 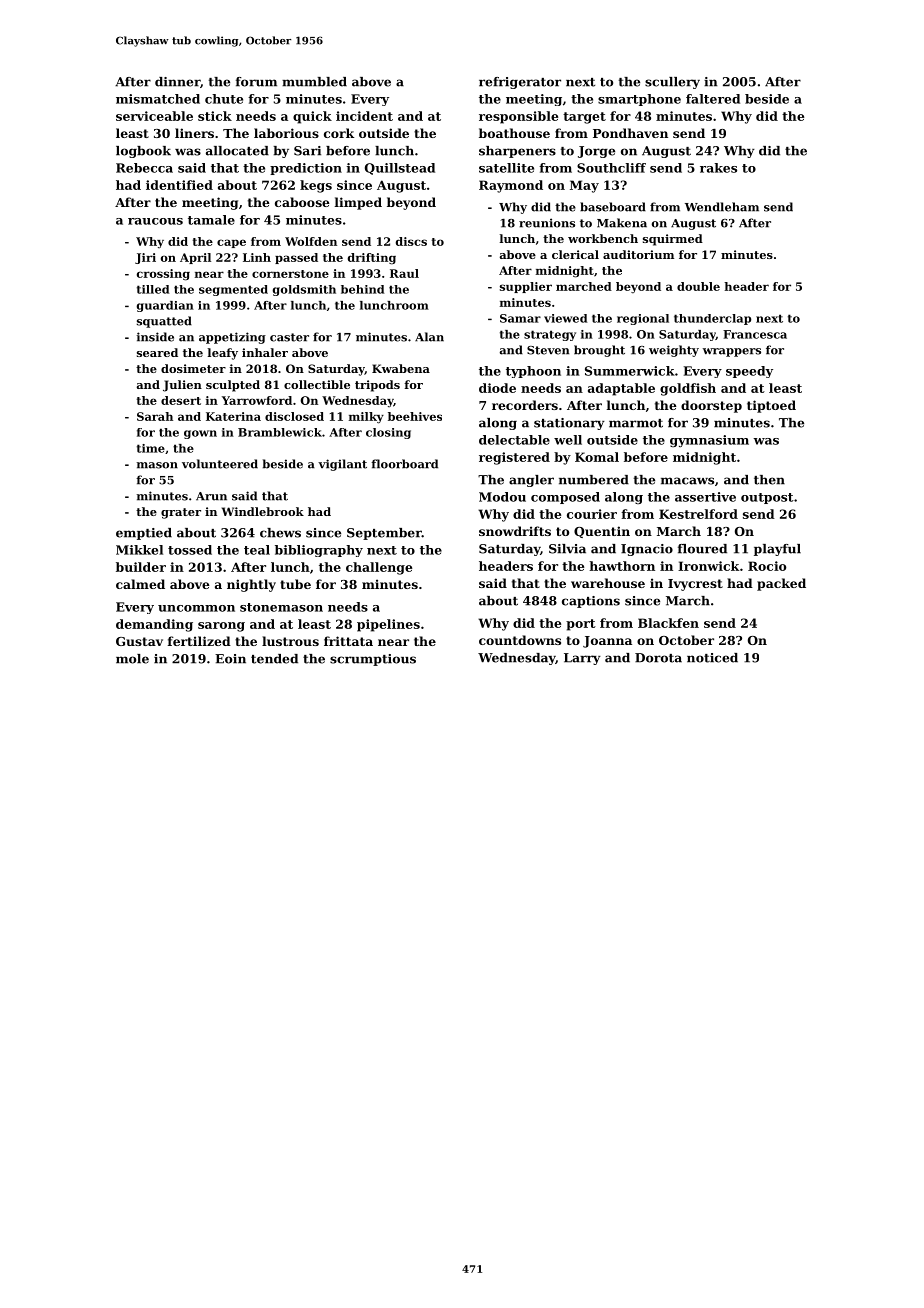 What do you see at coordinates (221, 627) in the image?
I see `sarong` at bounding box center [221, 627].
